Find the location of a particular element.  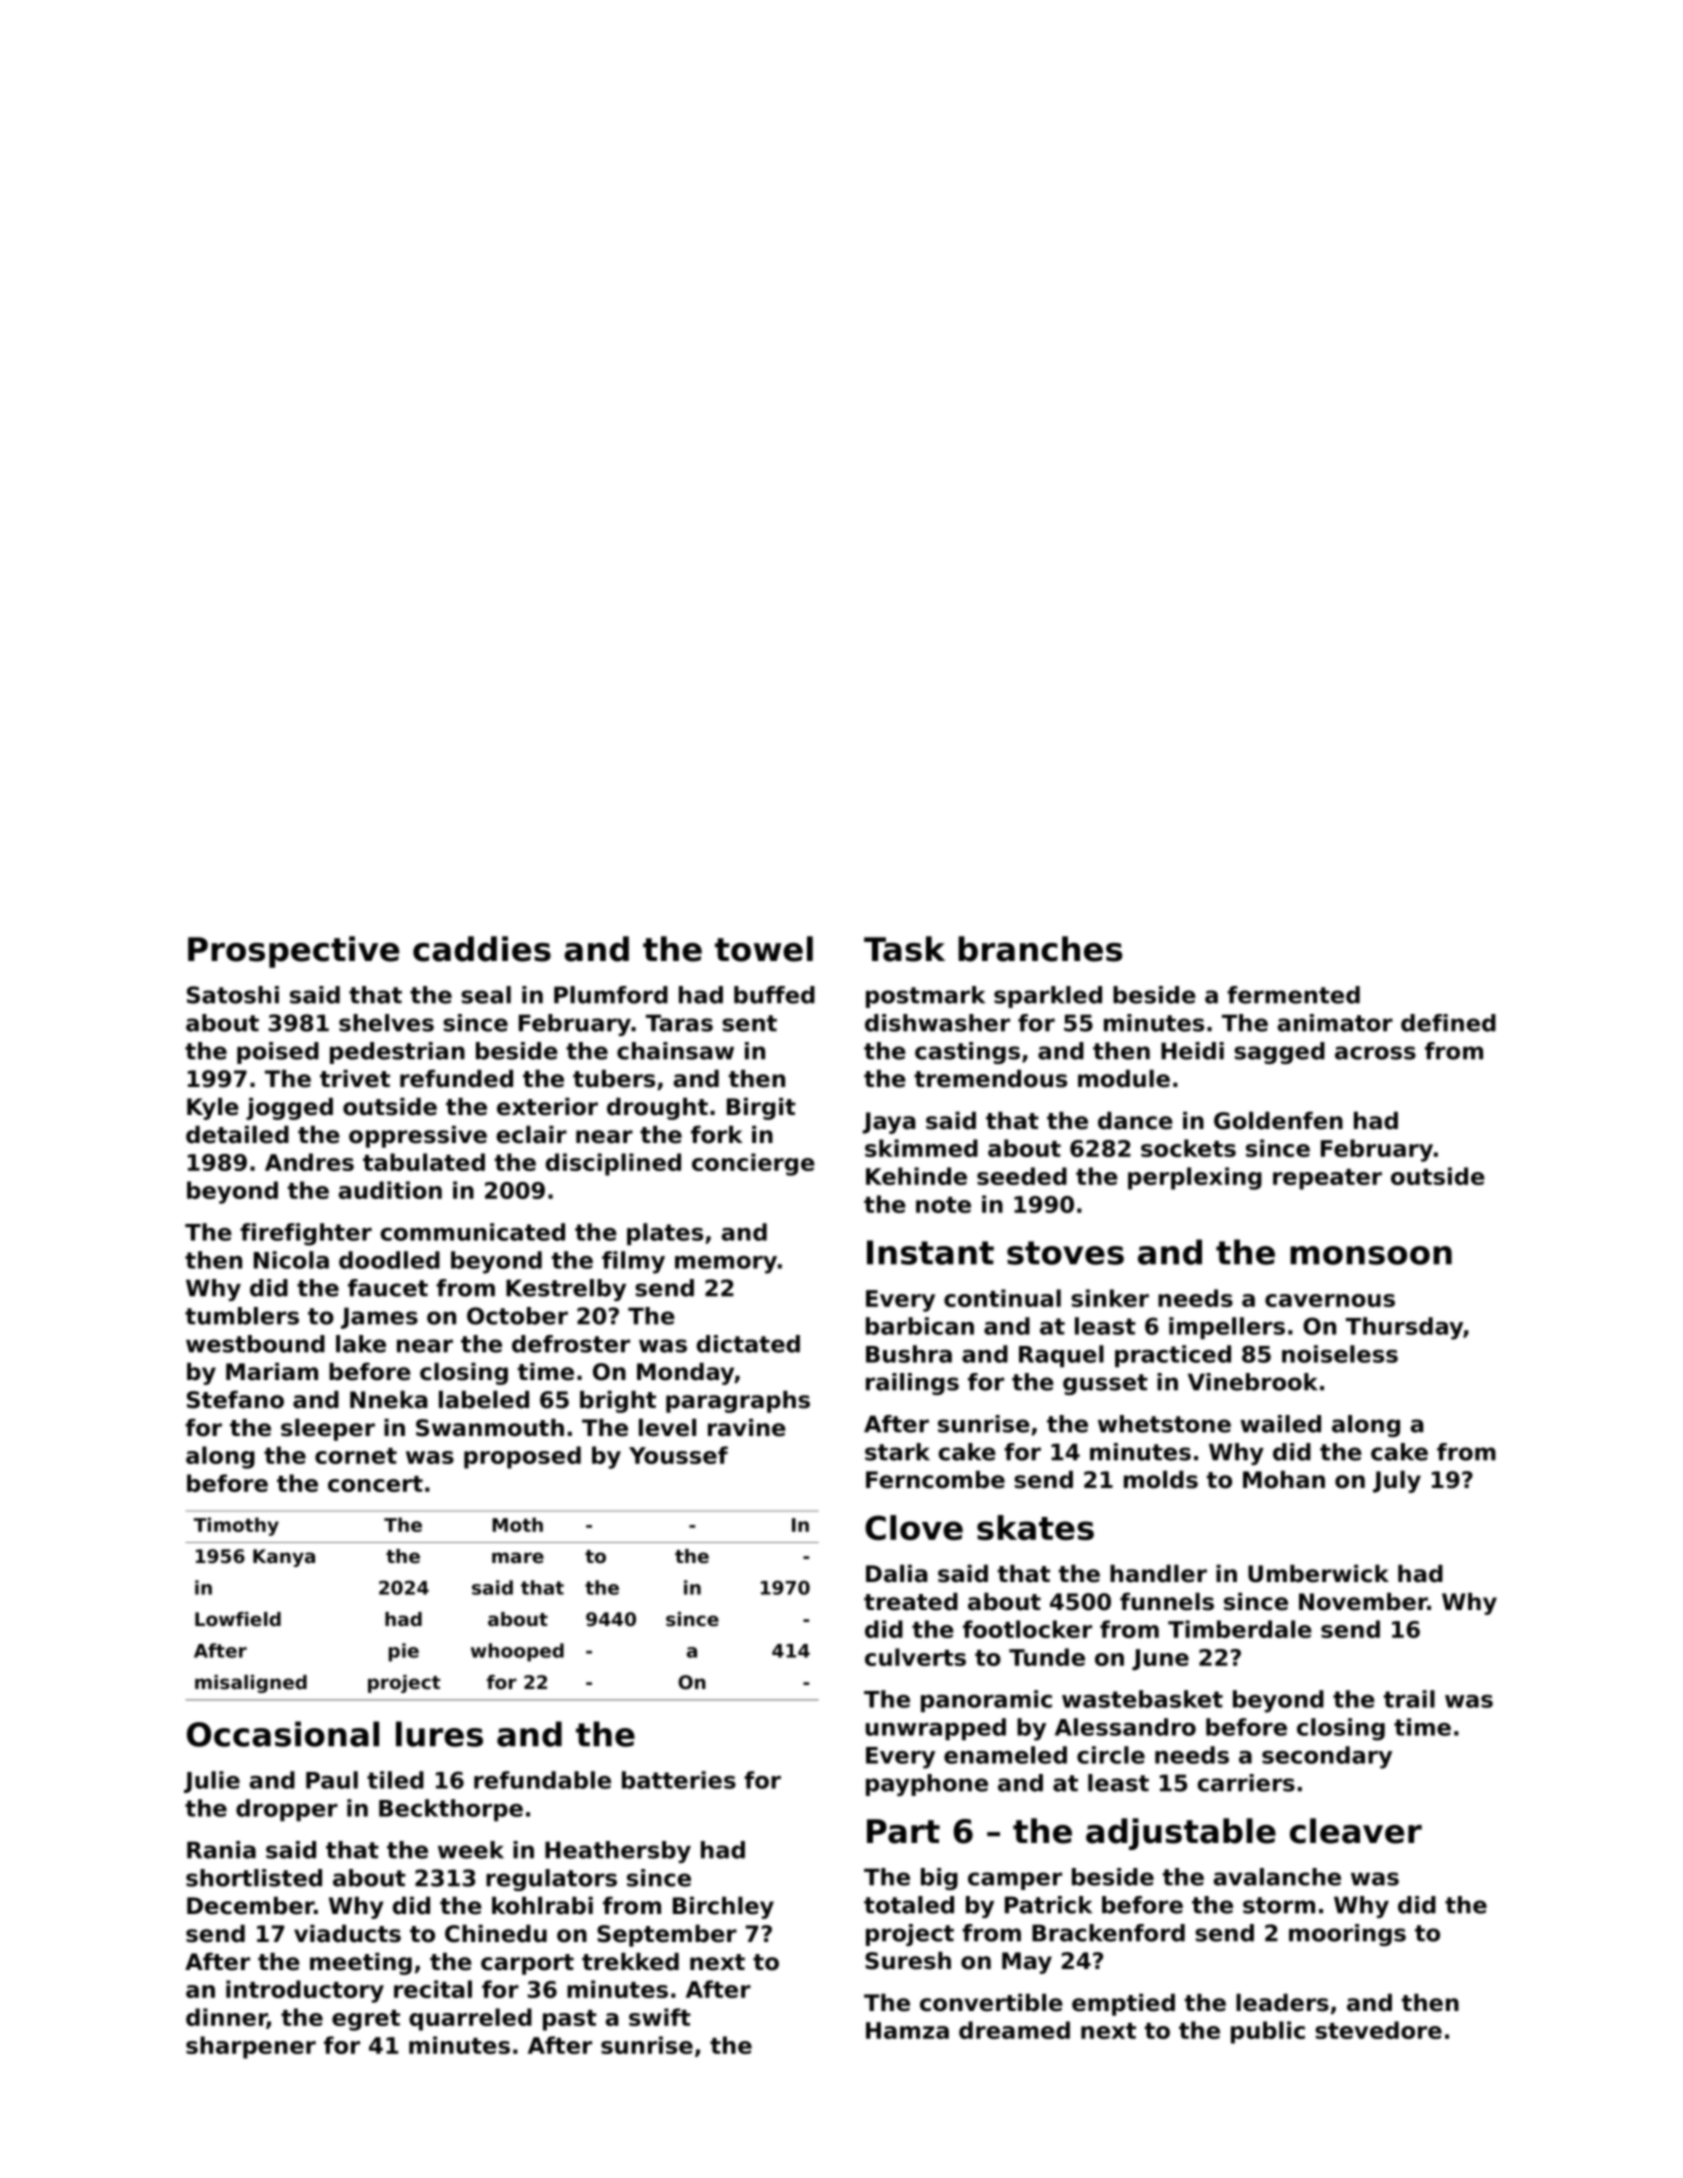

trivet is located at coordinates (355, 1079).
